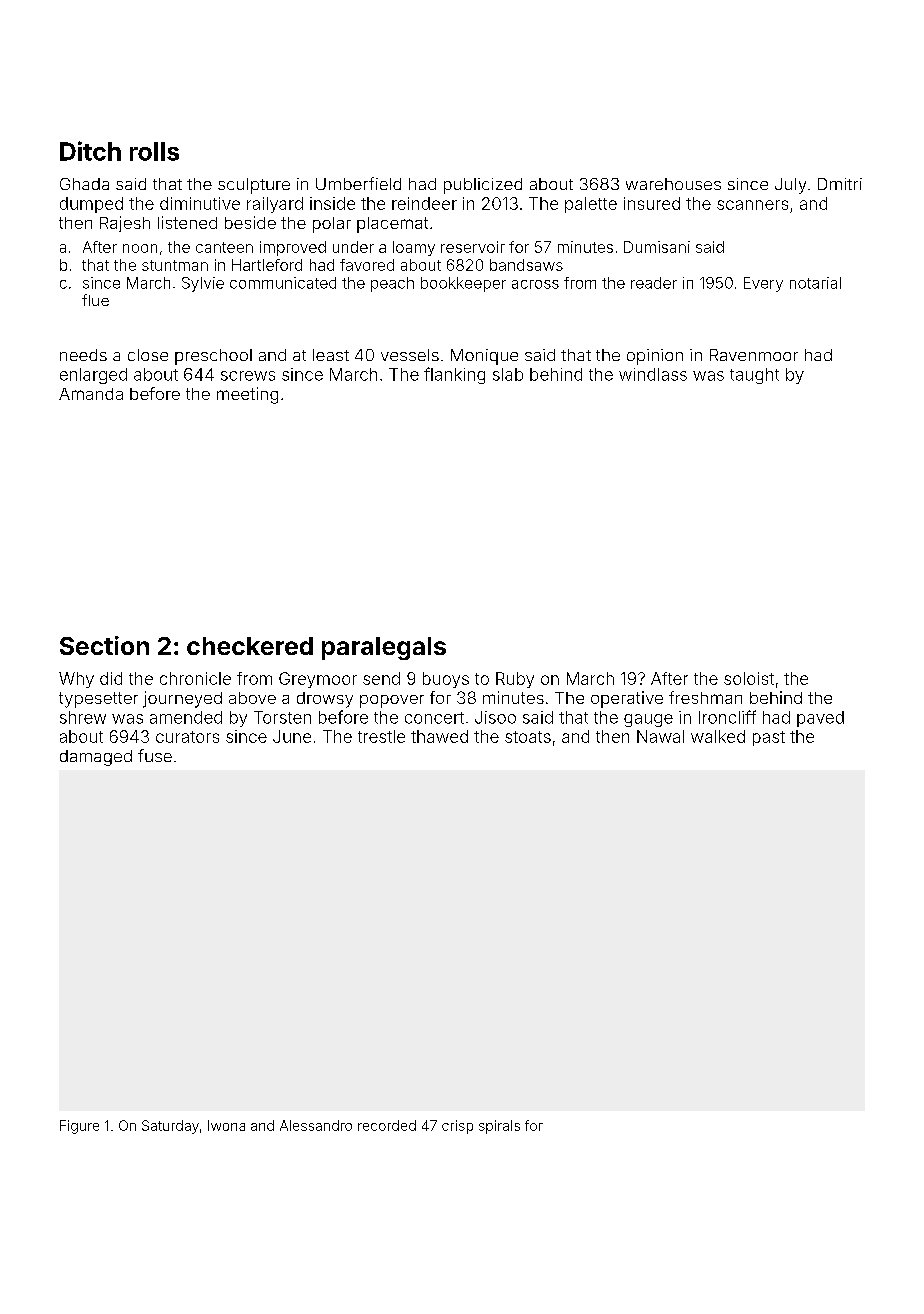 The height and width of the image is (1314, 924). What do you see at coordinates (384, 648) in the image?
I see `paralegals` at bounding box center [384, 648].
